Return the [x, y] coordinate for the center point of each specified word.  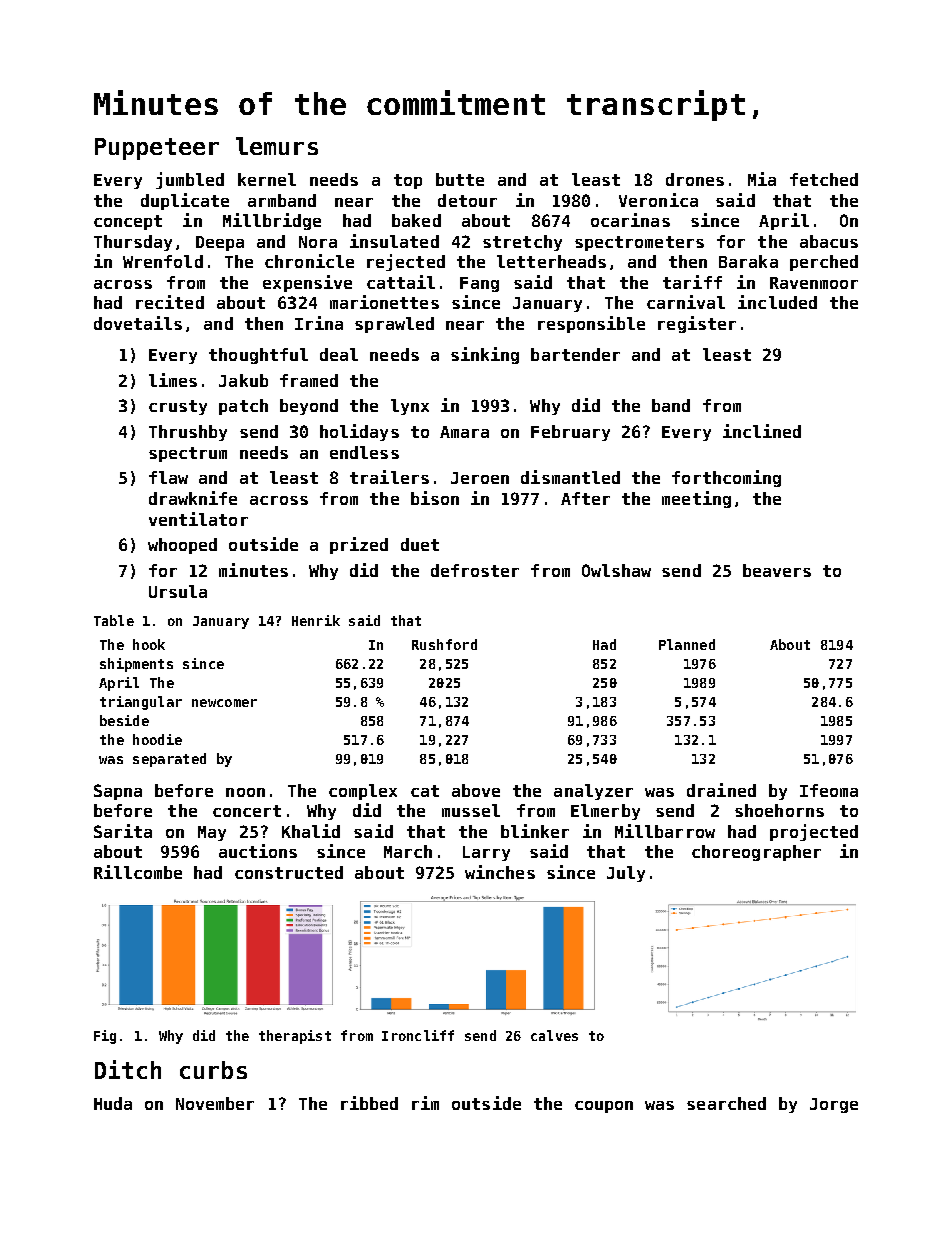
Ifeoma [829, 790]
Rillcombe [138, 872]
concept [128, 222]
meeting [696, 499]
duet [420, 544]
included [777, 302]
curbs [213, 1070]
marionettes [384, 302]
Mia [762, 179]
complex [363, 792]
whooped [182, 546]
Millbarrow [665, 831]
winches [500, 872]
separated [169, 760]
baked [416, 220]
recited [170, 302]
